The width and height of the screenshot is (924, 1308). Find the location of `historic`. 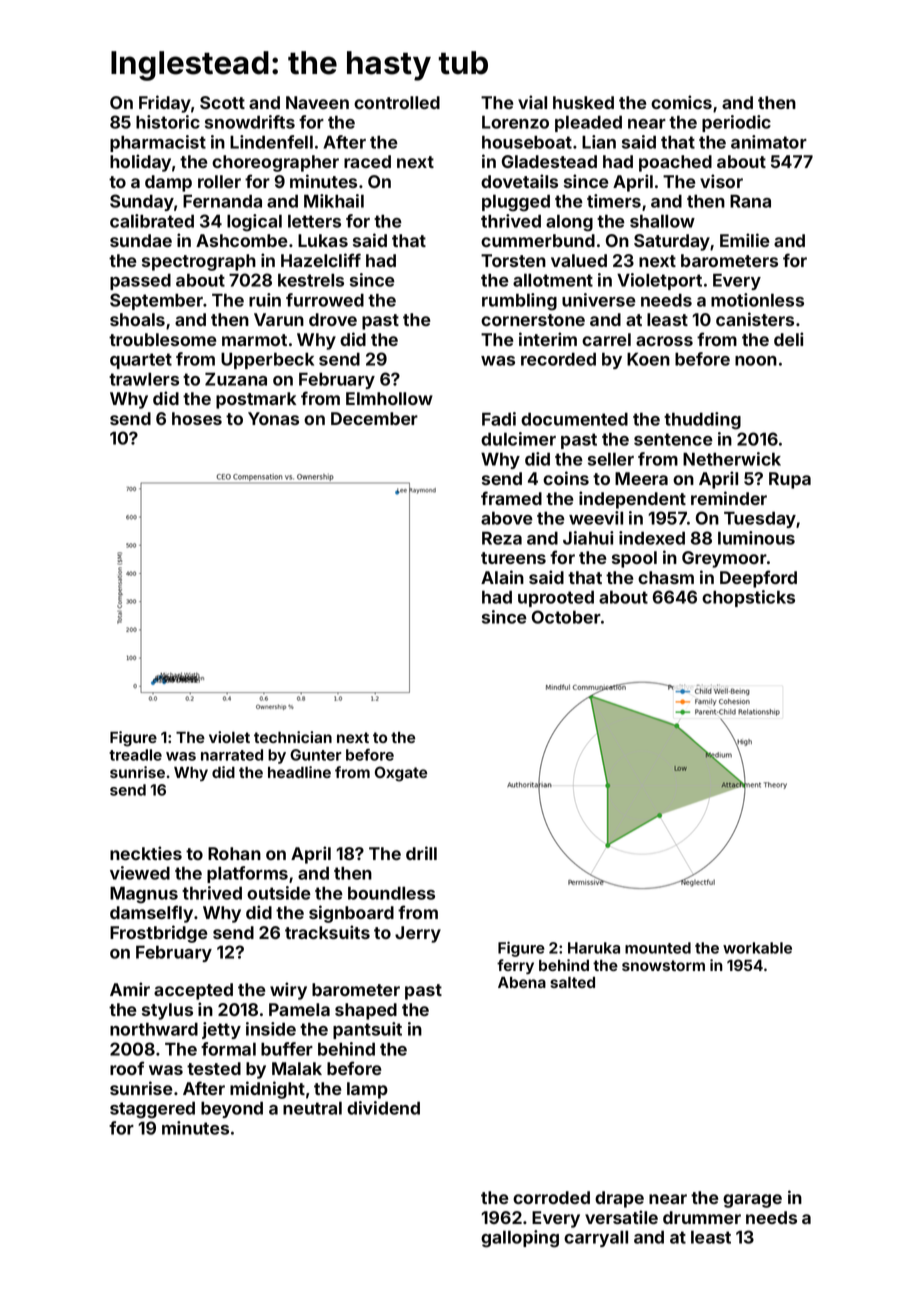

historic is located at coordinates (168, 122).
